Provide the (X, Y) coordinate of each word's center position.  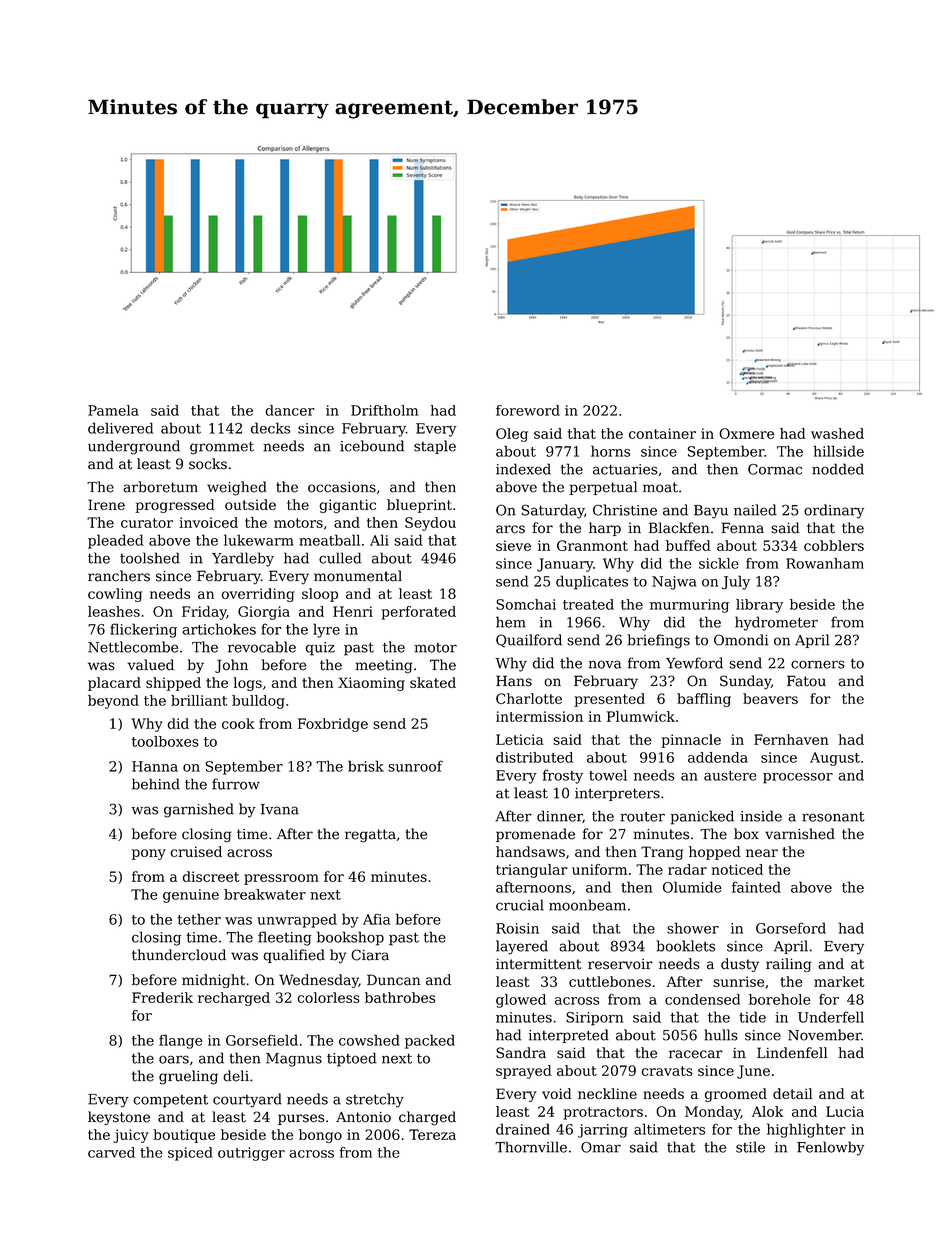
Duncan (394, 980)
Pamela (113, 410)
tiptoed (352, 1059)
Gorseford (791, 928)
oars (174, 1059)
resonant (833, 817)
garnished (199, 810)
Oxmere (746, 433)
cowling (115, 595)
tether (199, 919)
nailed (755, 510)
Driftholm (384, 410)
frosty (563, 776)
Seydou (430, 524)
